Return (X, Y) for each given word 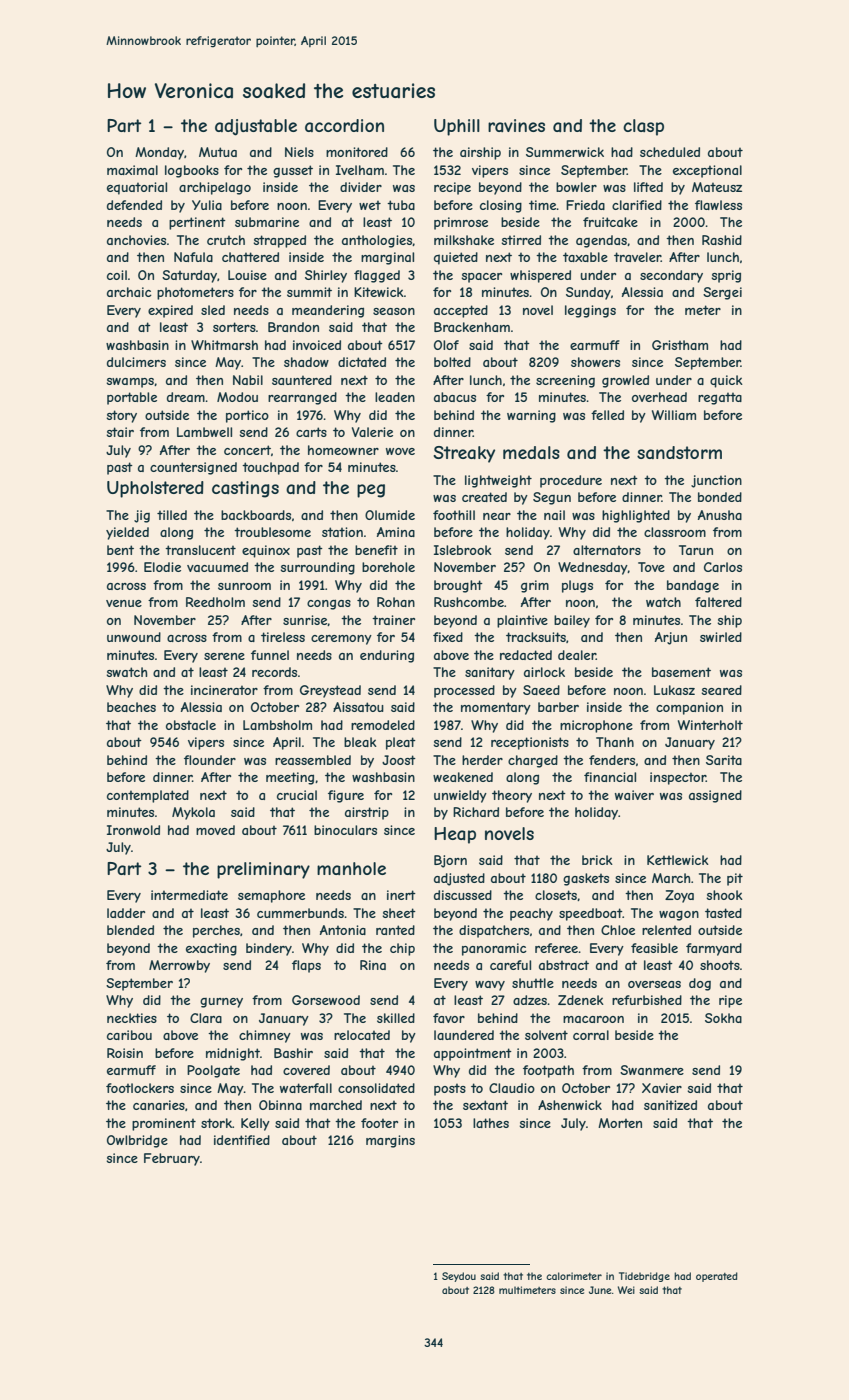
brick (597, 860)
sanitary (490, 673)
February (172, 1159)
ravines (516, 125)
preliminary (263, 870)
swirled (721, 637)
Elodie (162, 567)
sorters (234, 327)
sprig (726, 276)
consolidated (376, 1088)
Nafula (193, 257)
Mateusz (717, 187)
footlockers (140, 1088)
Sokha (723, 1018)
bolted (452, 362)
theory (512, 796)
